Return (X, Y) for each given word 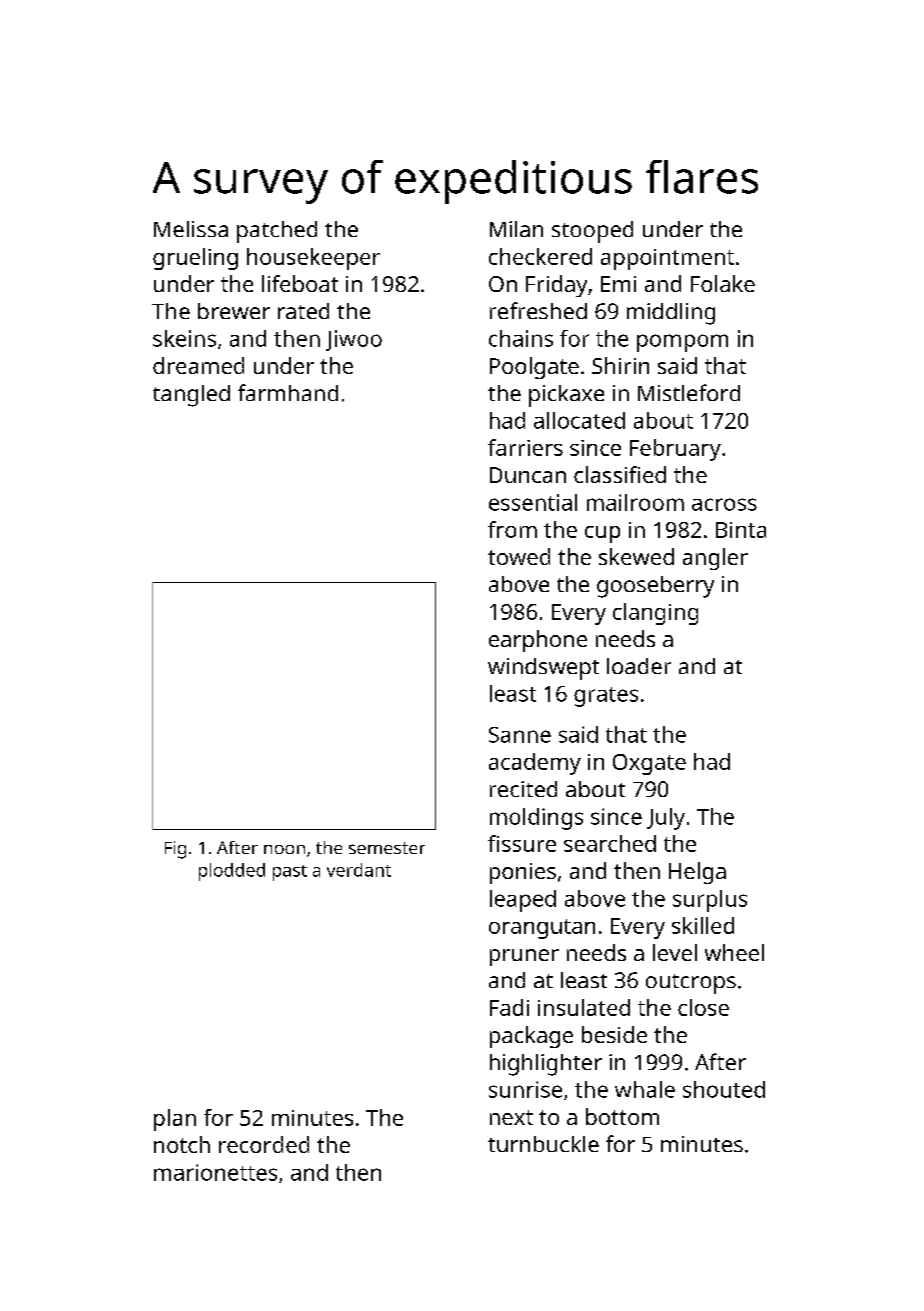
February (675, 450)
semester (387, 848)
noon (284, 849)
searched (610, 843)
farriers (525, 447)
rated (303, 311)
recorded (264, 1144)
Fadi (509, 1007)
